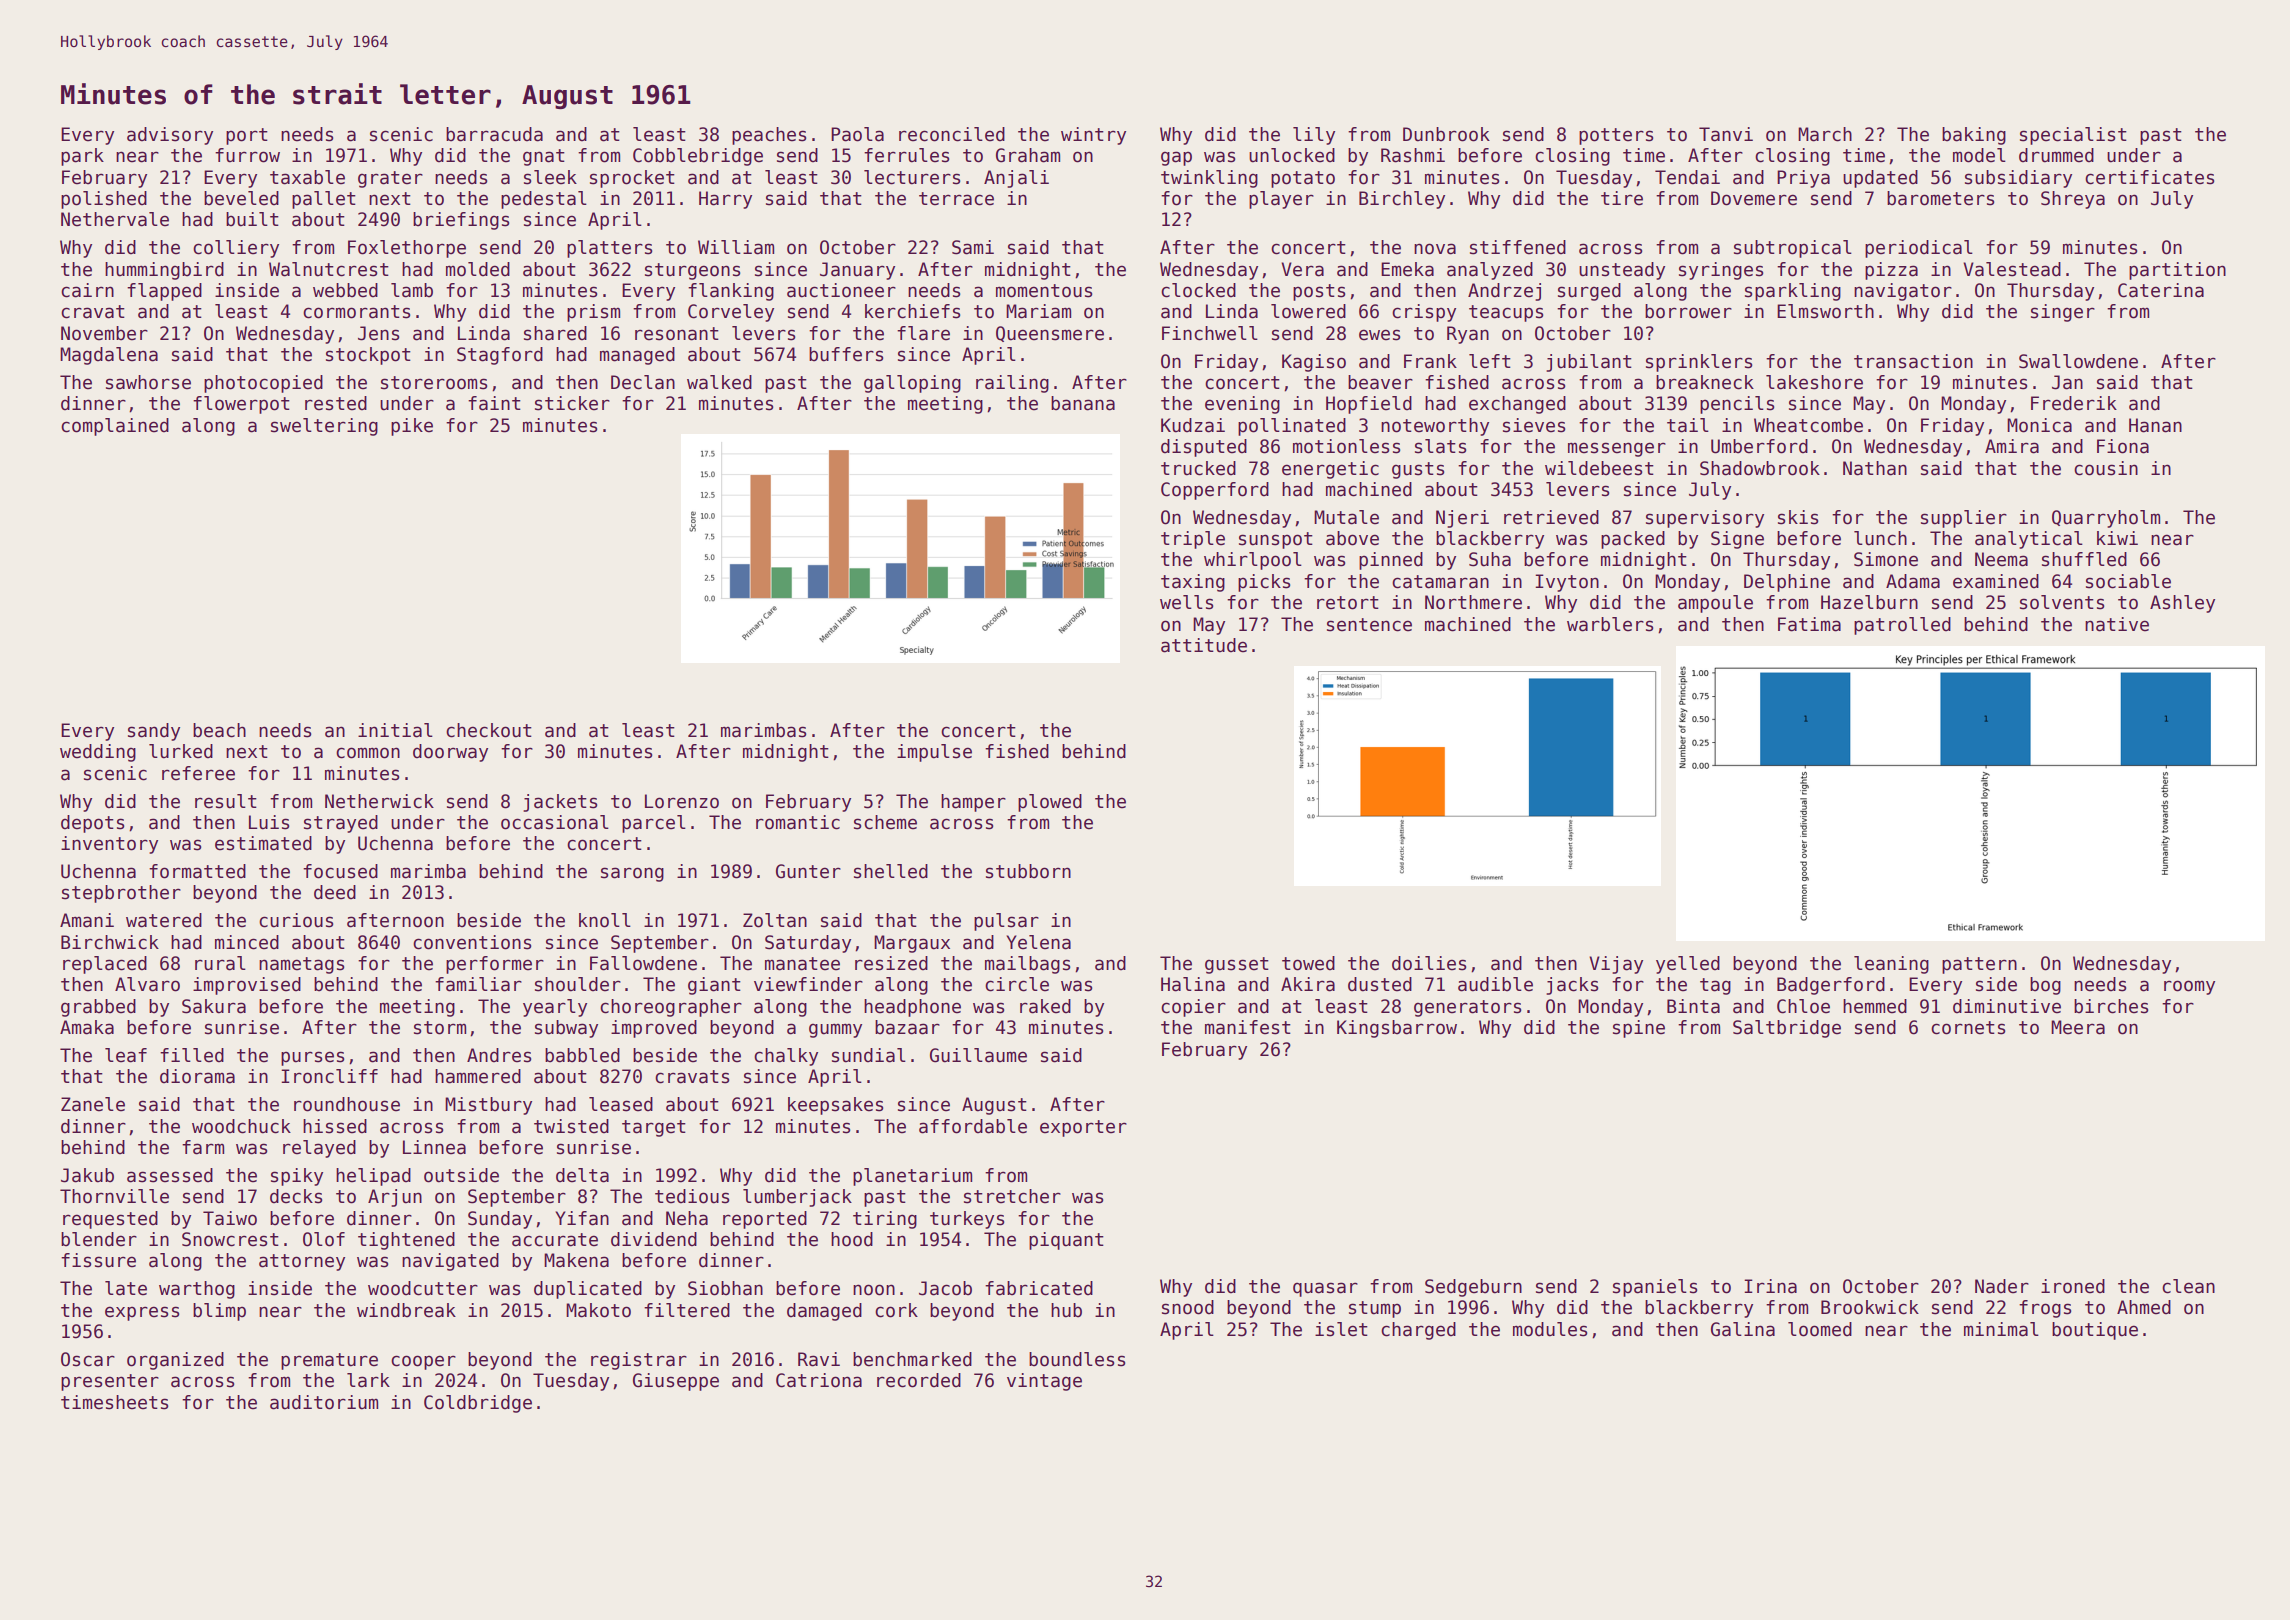 The width and height of the screenshot is (2290, 1620). Describe the element at coordinates (2062, 602) in the screenshot. I see `solvents` at that location.
